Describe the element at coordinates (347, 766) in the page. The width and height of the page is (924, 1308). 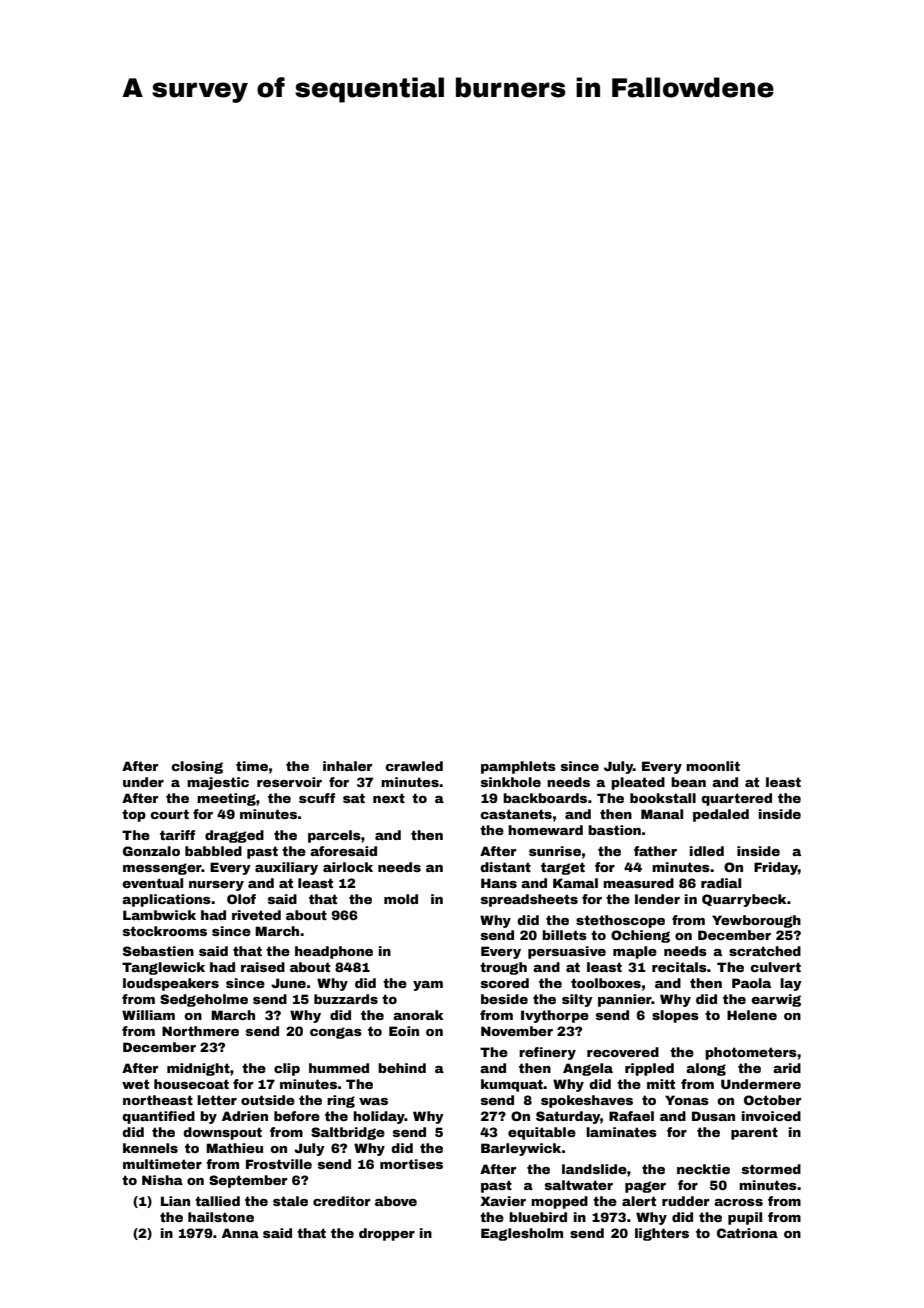
I see `inhaler` at that location.
